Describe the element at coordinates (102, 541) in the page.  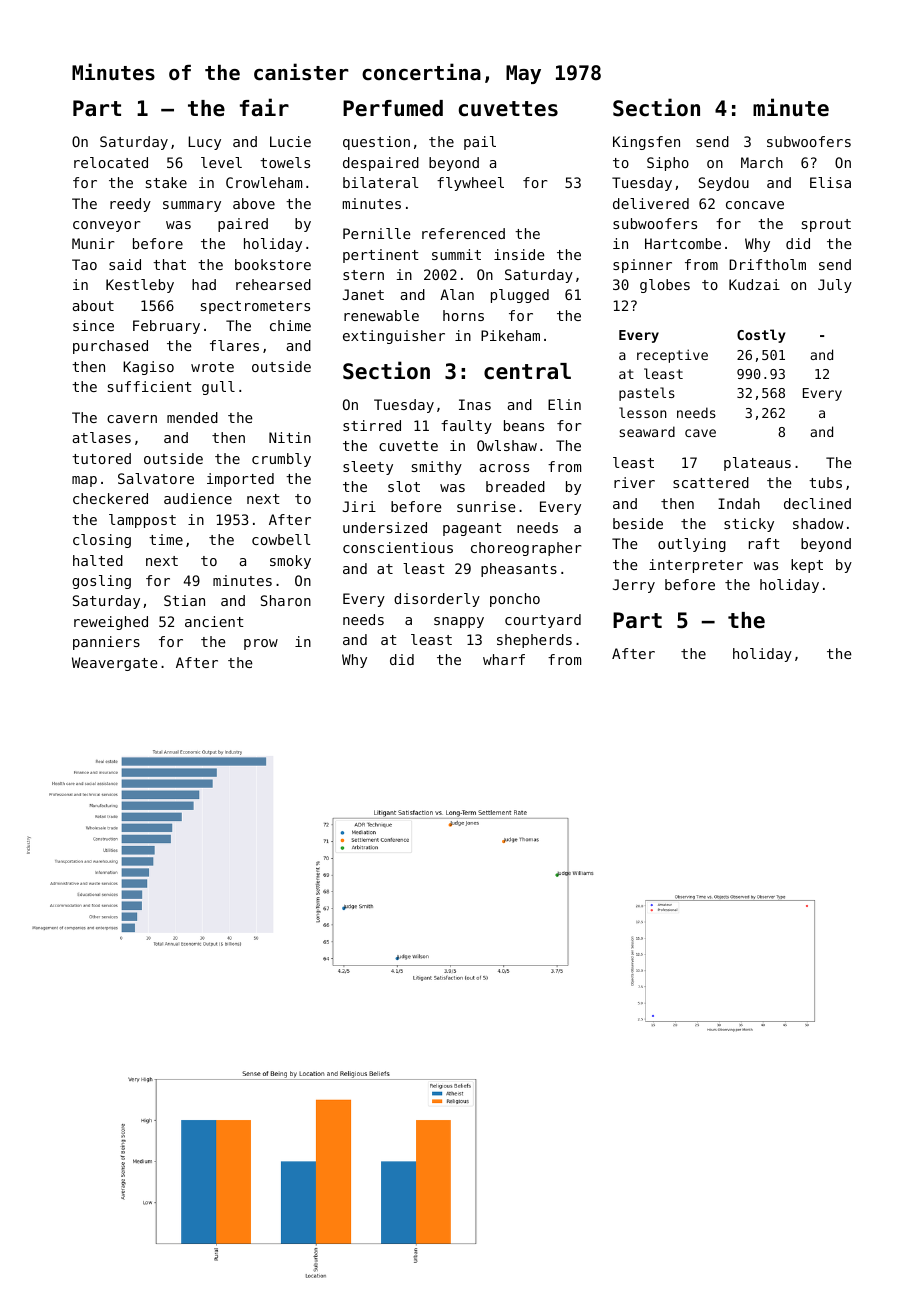
I see `closing` at that location.
